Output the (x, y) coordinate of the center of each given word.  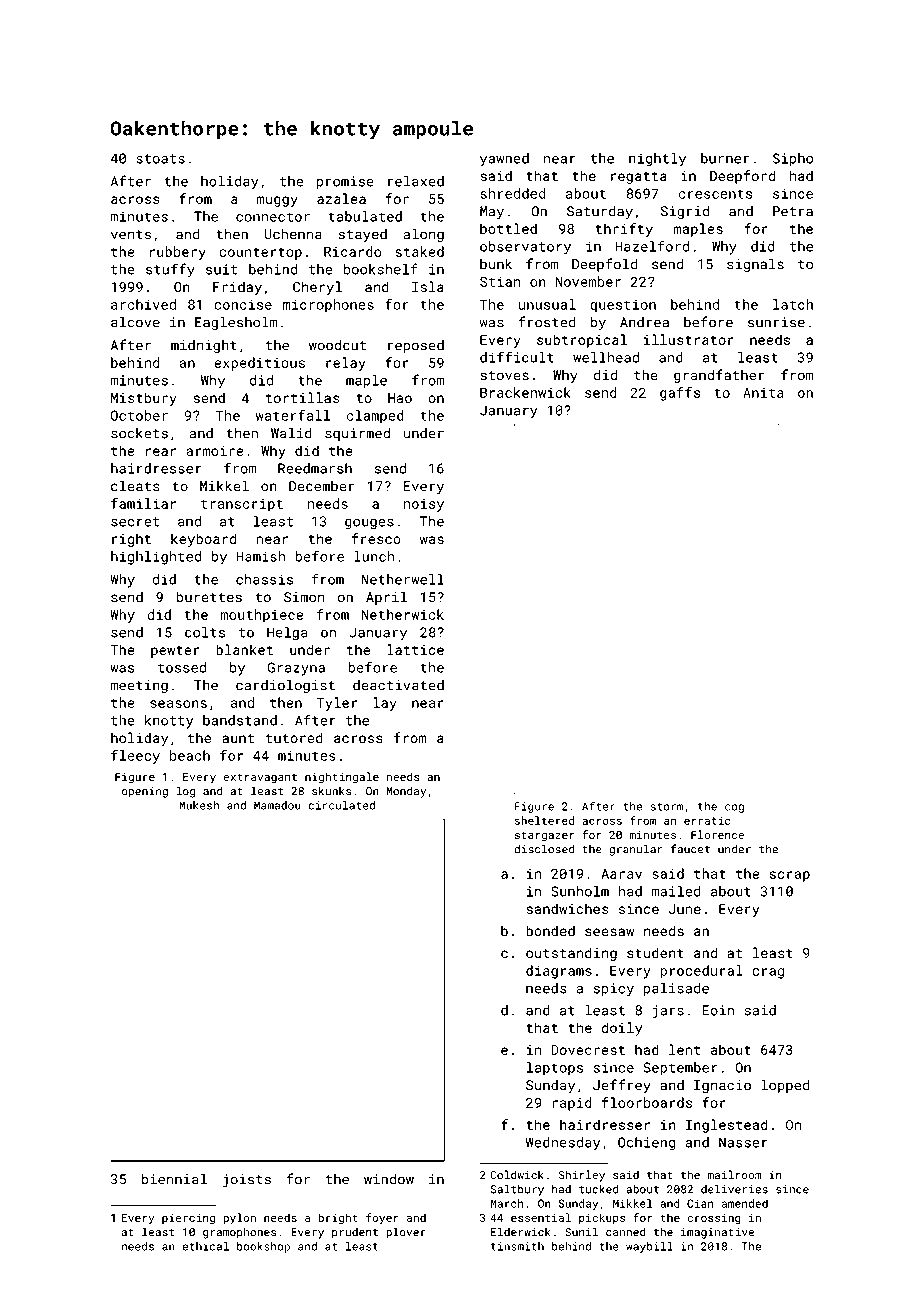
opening (145, 792)
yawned (504, 160)
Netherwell (402, 579)
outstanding (571, 954)
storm (667, 807)
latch (793, 304)
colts (205, 632)
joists (247, 1181)
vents (131, 235)
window (389, 1179)
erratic (707, 820)
